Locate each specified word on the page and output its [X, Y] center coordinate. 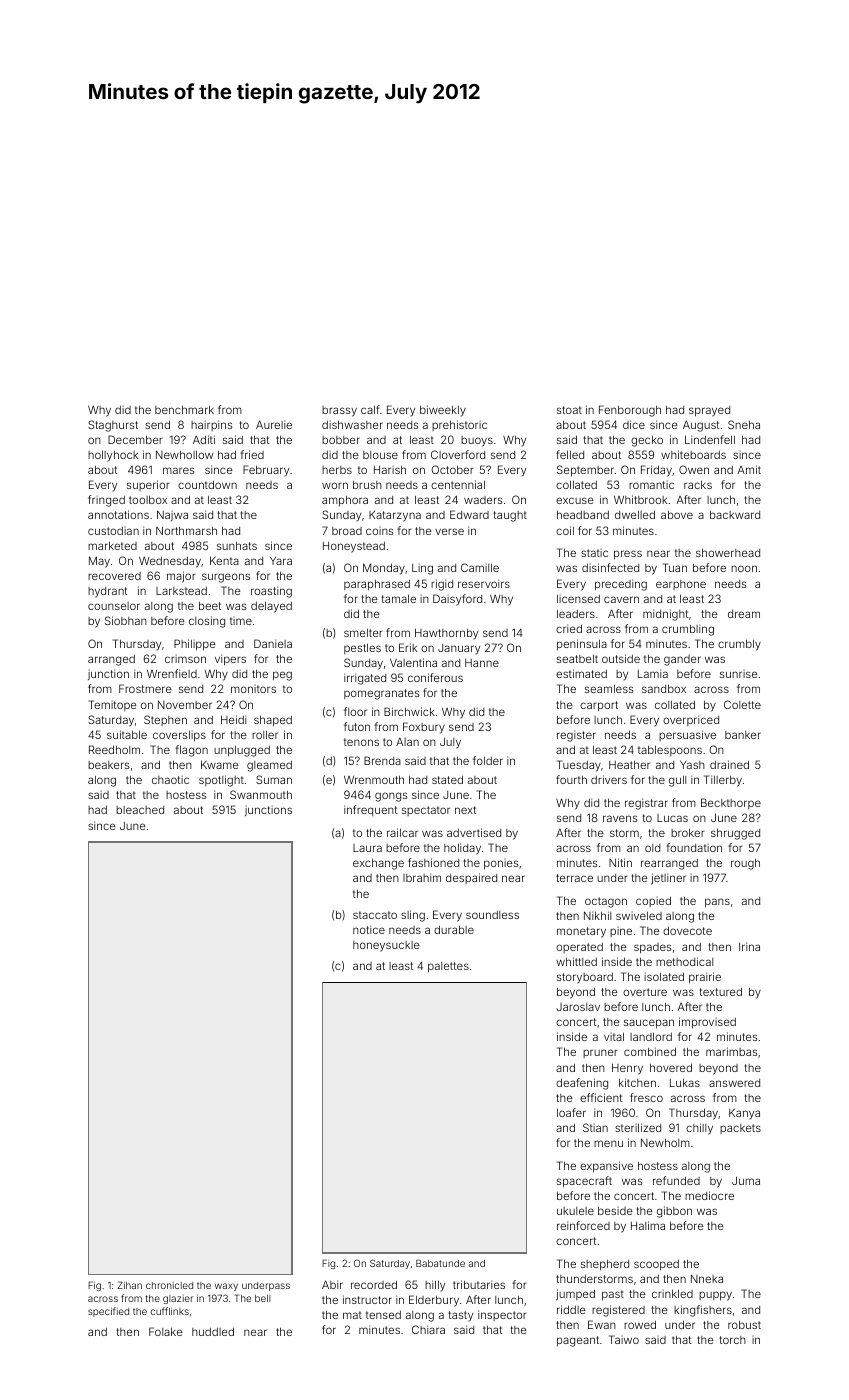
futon [357, 726]
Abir [332, 1284]
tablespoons [670, 750]
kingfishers [703, 1311]
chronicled [169, 1285]
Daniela [273, 643]
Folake [166, 1331]
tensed [383, 1315]
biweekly [443, 411]
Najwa [172, 515]
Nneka [707, 1278]
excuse [575, 500]
